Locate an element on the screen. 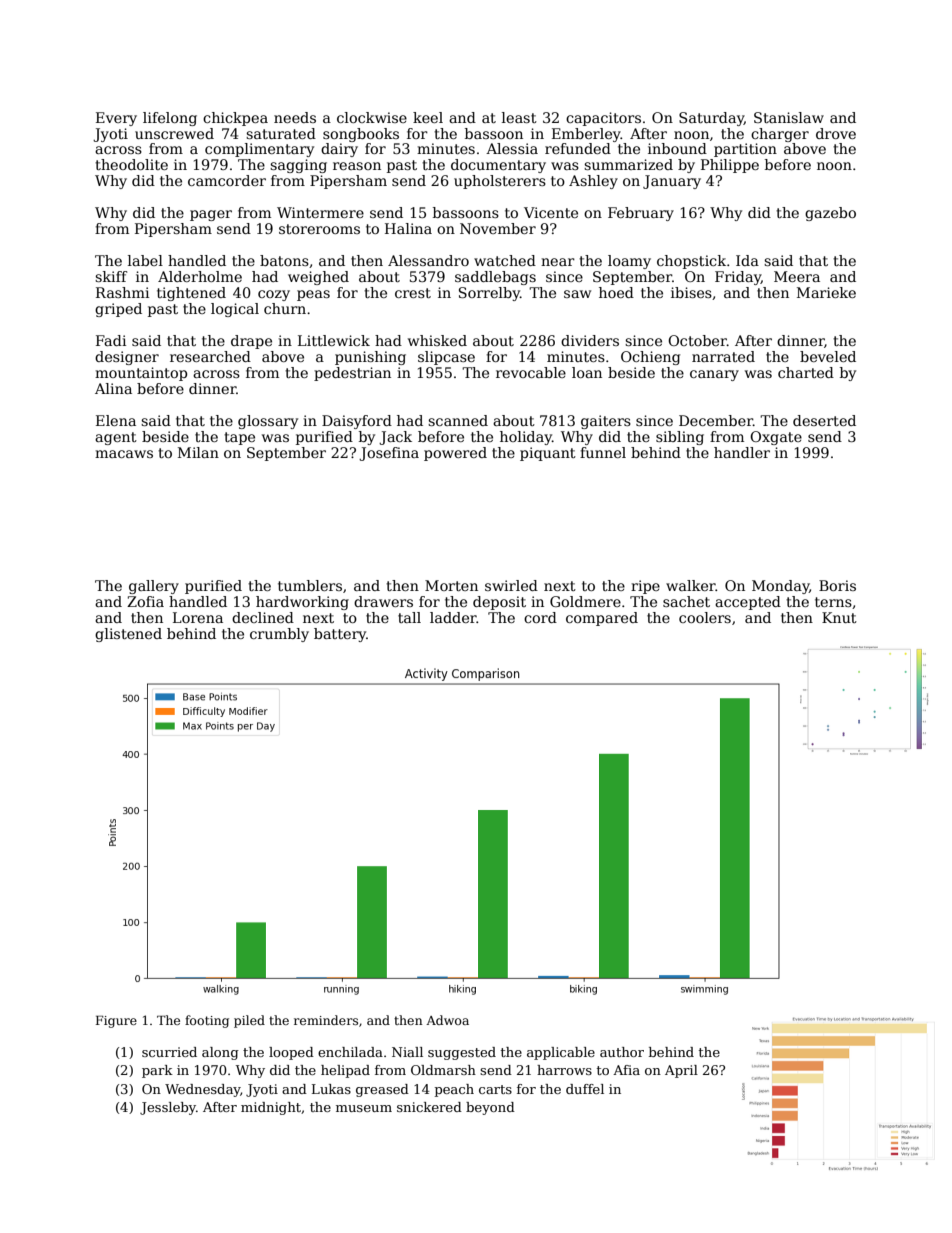 The height and width of the screenshot is (1233, 952). funnel is located at coordinates (603, 452).
